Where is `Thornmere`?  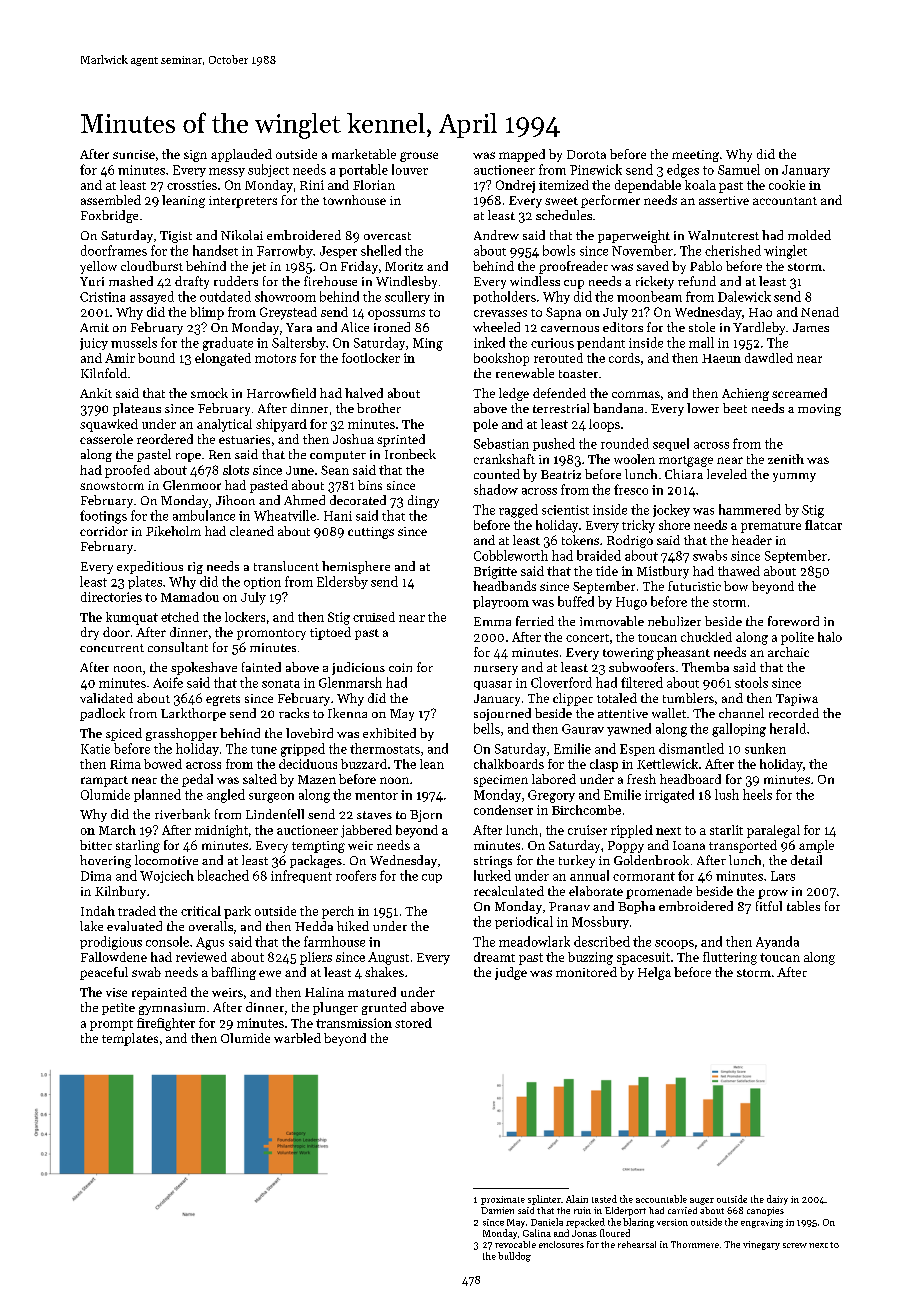
Thornmere is located at coordinates (695, 1244).
